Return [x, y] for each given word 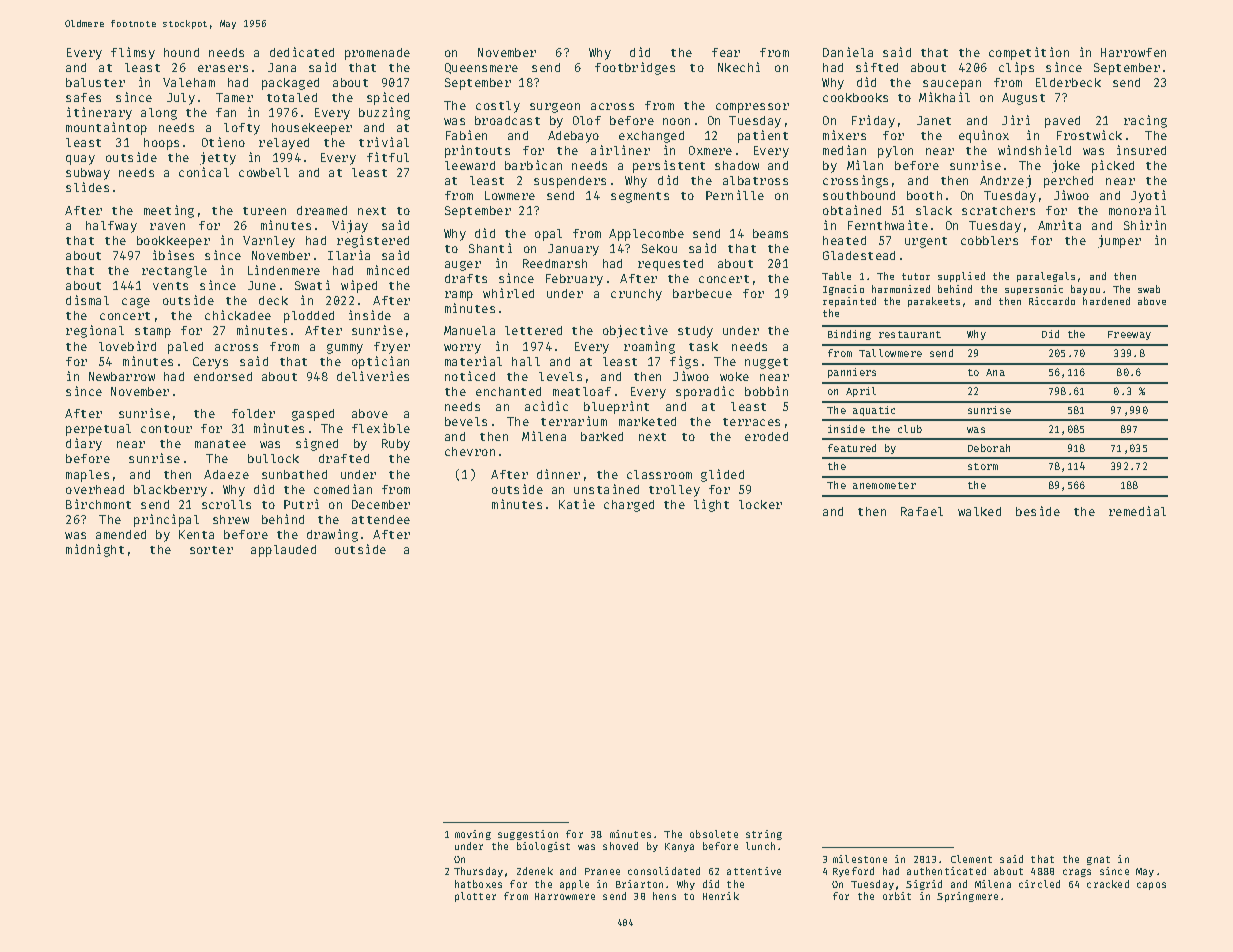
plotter [475, 897]
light [711, 505]
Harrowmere [565, 896]
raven [167, 226]
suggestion [528, 835]
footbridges [635, 68]
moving [473, 835]
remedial [1137, 511]
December [381, 504]
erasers [223, 68]
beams [770, 233]
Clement [971, 859]
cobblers [989, 240]
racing [1145, 121]
